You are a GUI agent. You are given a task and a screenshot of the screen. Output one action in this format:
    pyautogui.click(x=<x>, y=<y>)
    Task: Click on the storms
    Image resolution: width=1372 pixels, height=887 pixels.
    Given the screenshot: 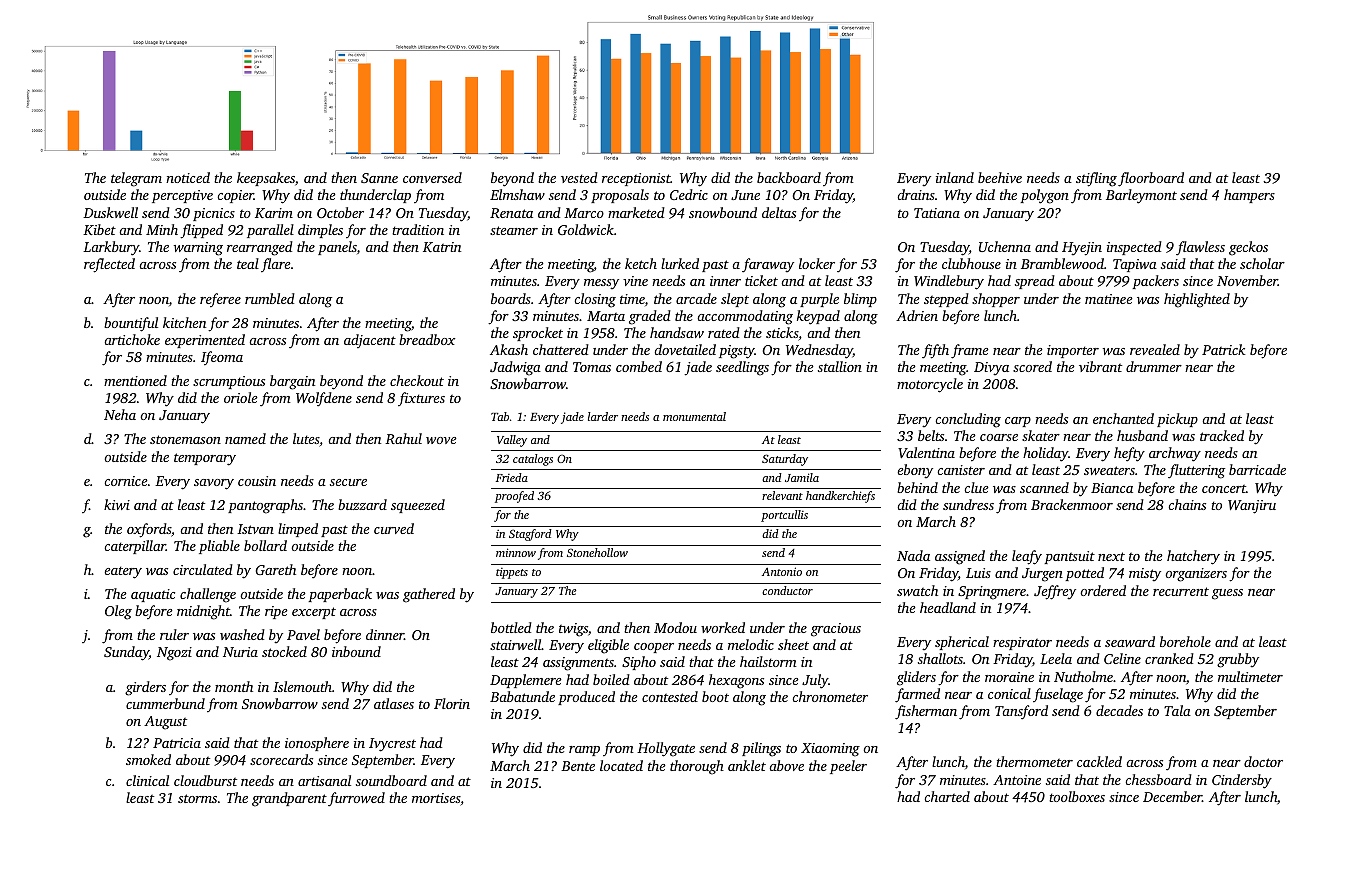 What is the action you would take?
    pyautogui.click(x=197, y=798)
